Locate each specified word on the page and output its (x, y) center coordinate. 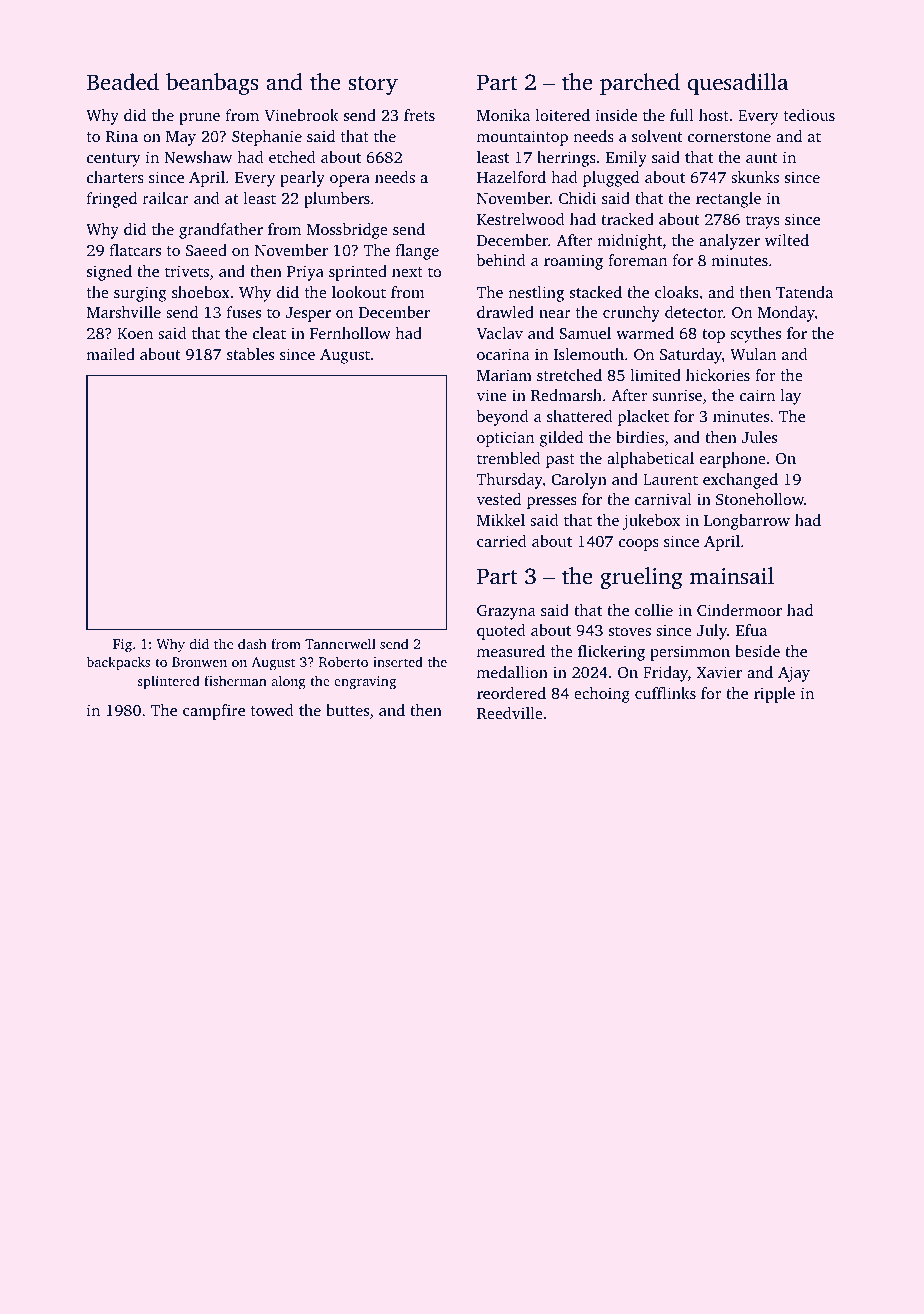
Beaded (123, 82)
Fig (122, 645)
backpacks (118, 663)
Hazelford (511, 177)
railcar (166, 198)
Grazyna (506, 612)
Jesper (308, 314)
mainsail (732, 576)
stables (250, 354)
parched (640, 84)
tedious (809, 115)
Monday (786, 314)
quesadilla (738, 84)
